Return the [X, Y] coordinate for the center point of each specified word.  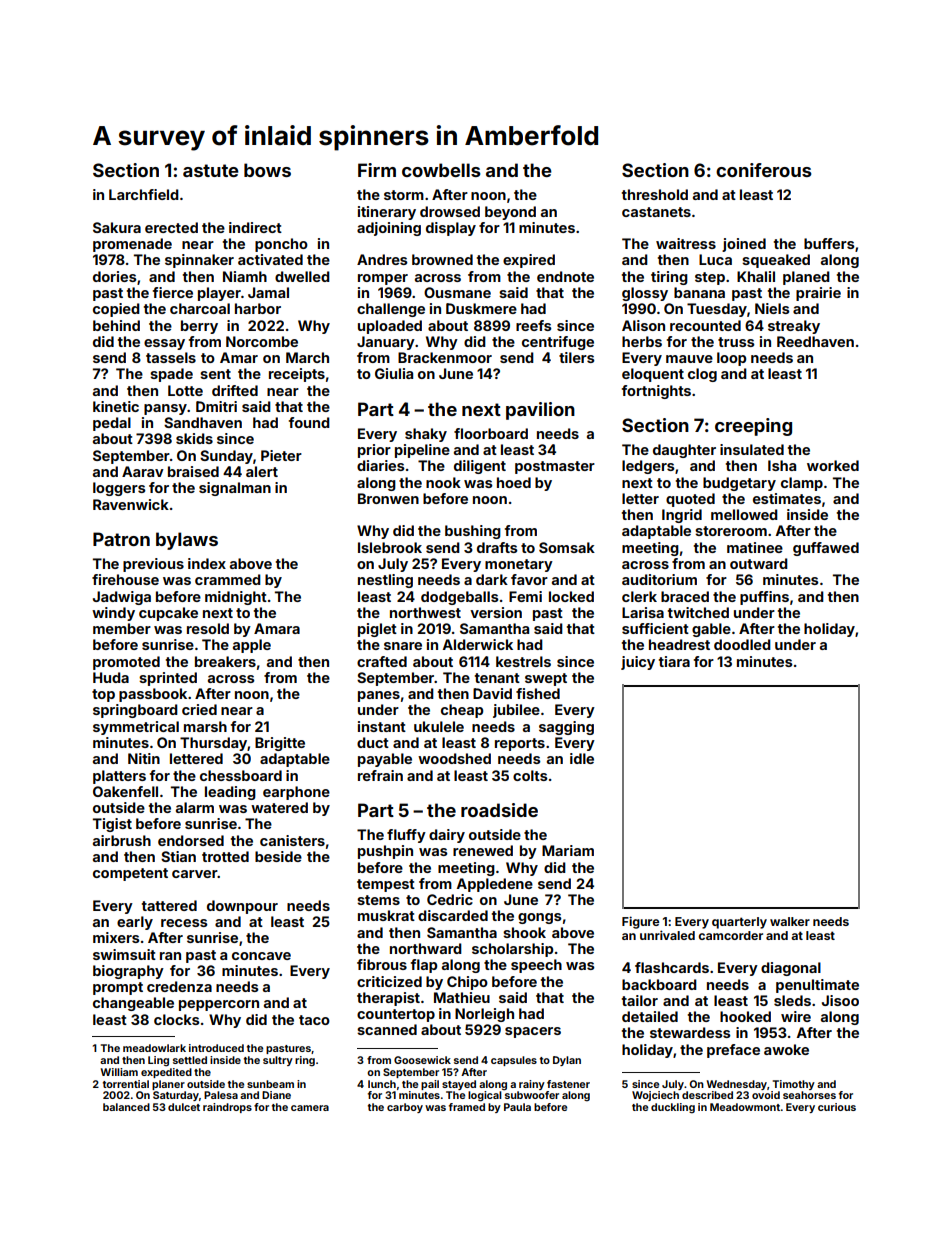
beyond [510, 213]
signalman [235, 489]
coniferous [764, 170]
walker [790, 921]
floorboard [491, 433]
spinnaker [199, 261]
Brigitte [280, 744]
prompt [118, 988]
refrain [380, 775]
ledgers [648, 467]
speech [536, 966]
